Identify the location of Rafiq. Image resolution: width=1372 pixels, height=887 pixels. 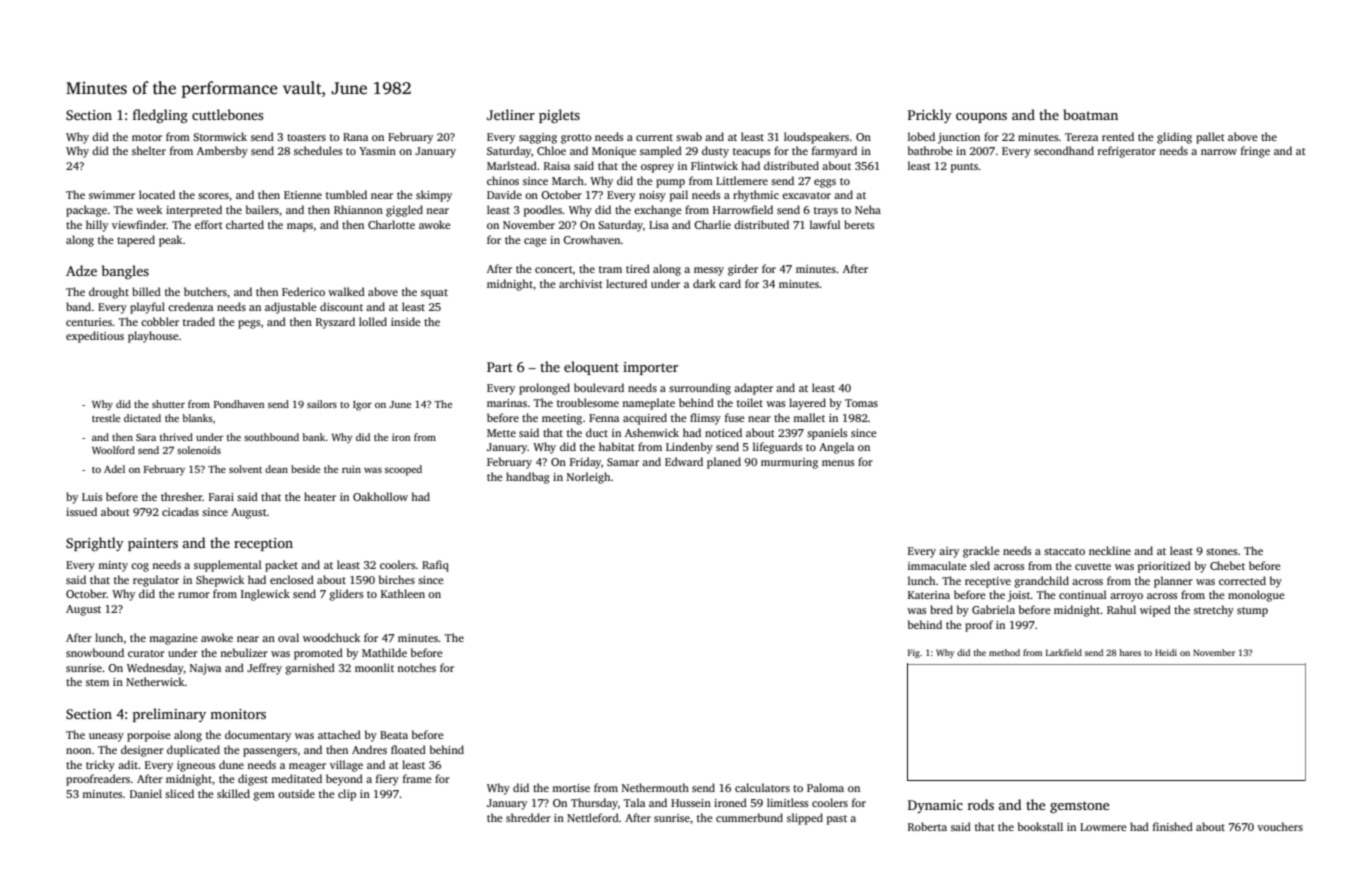
(435, 566).
